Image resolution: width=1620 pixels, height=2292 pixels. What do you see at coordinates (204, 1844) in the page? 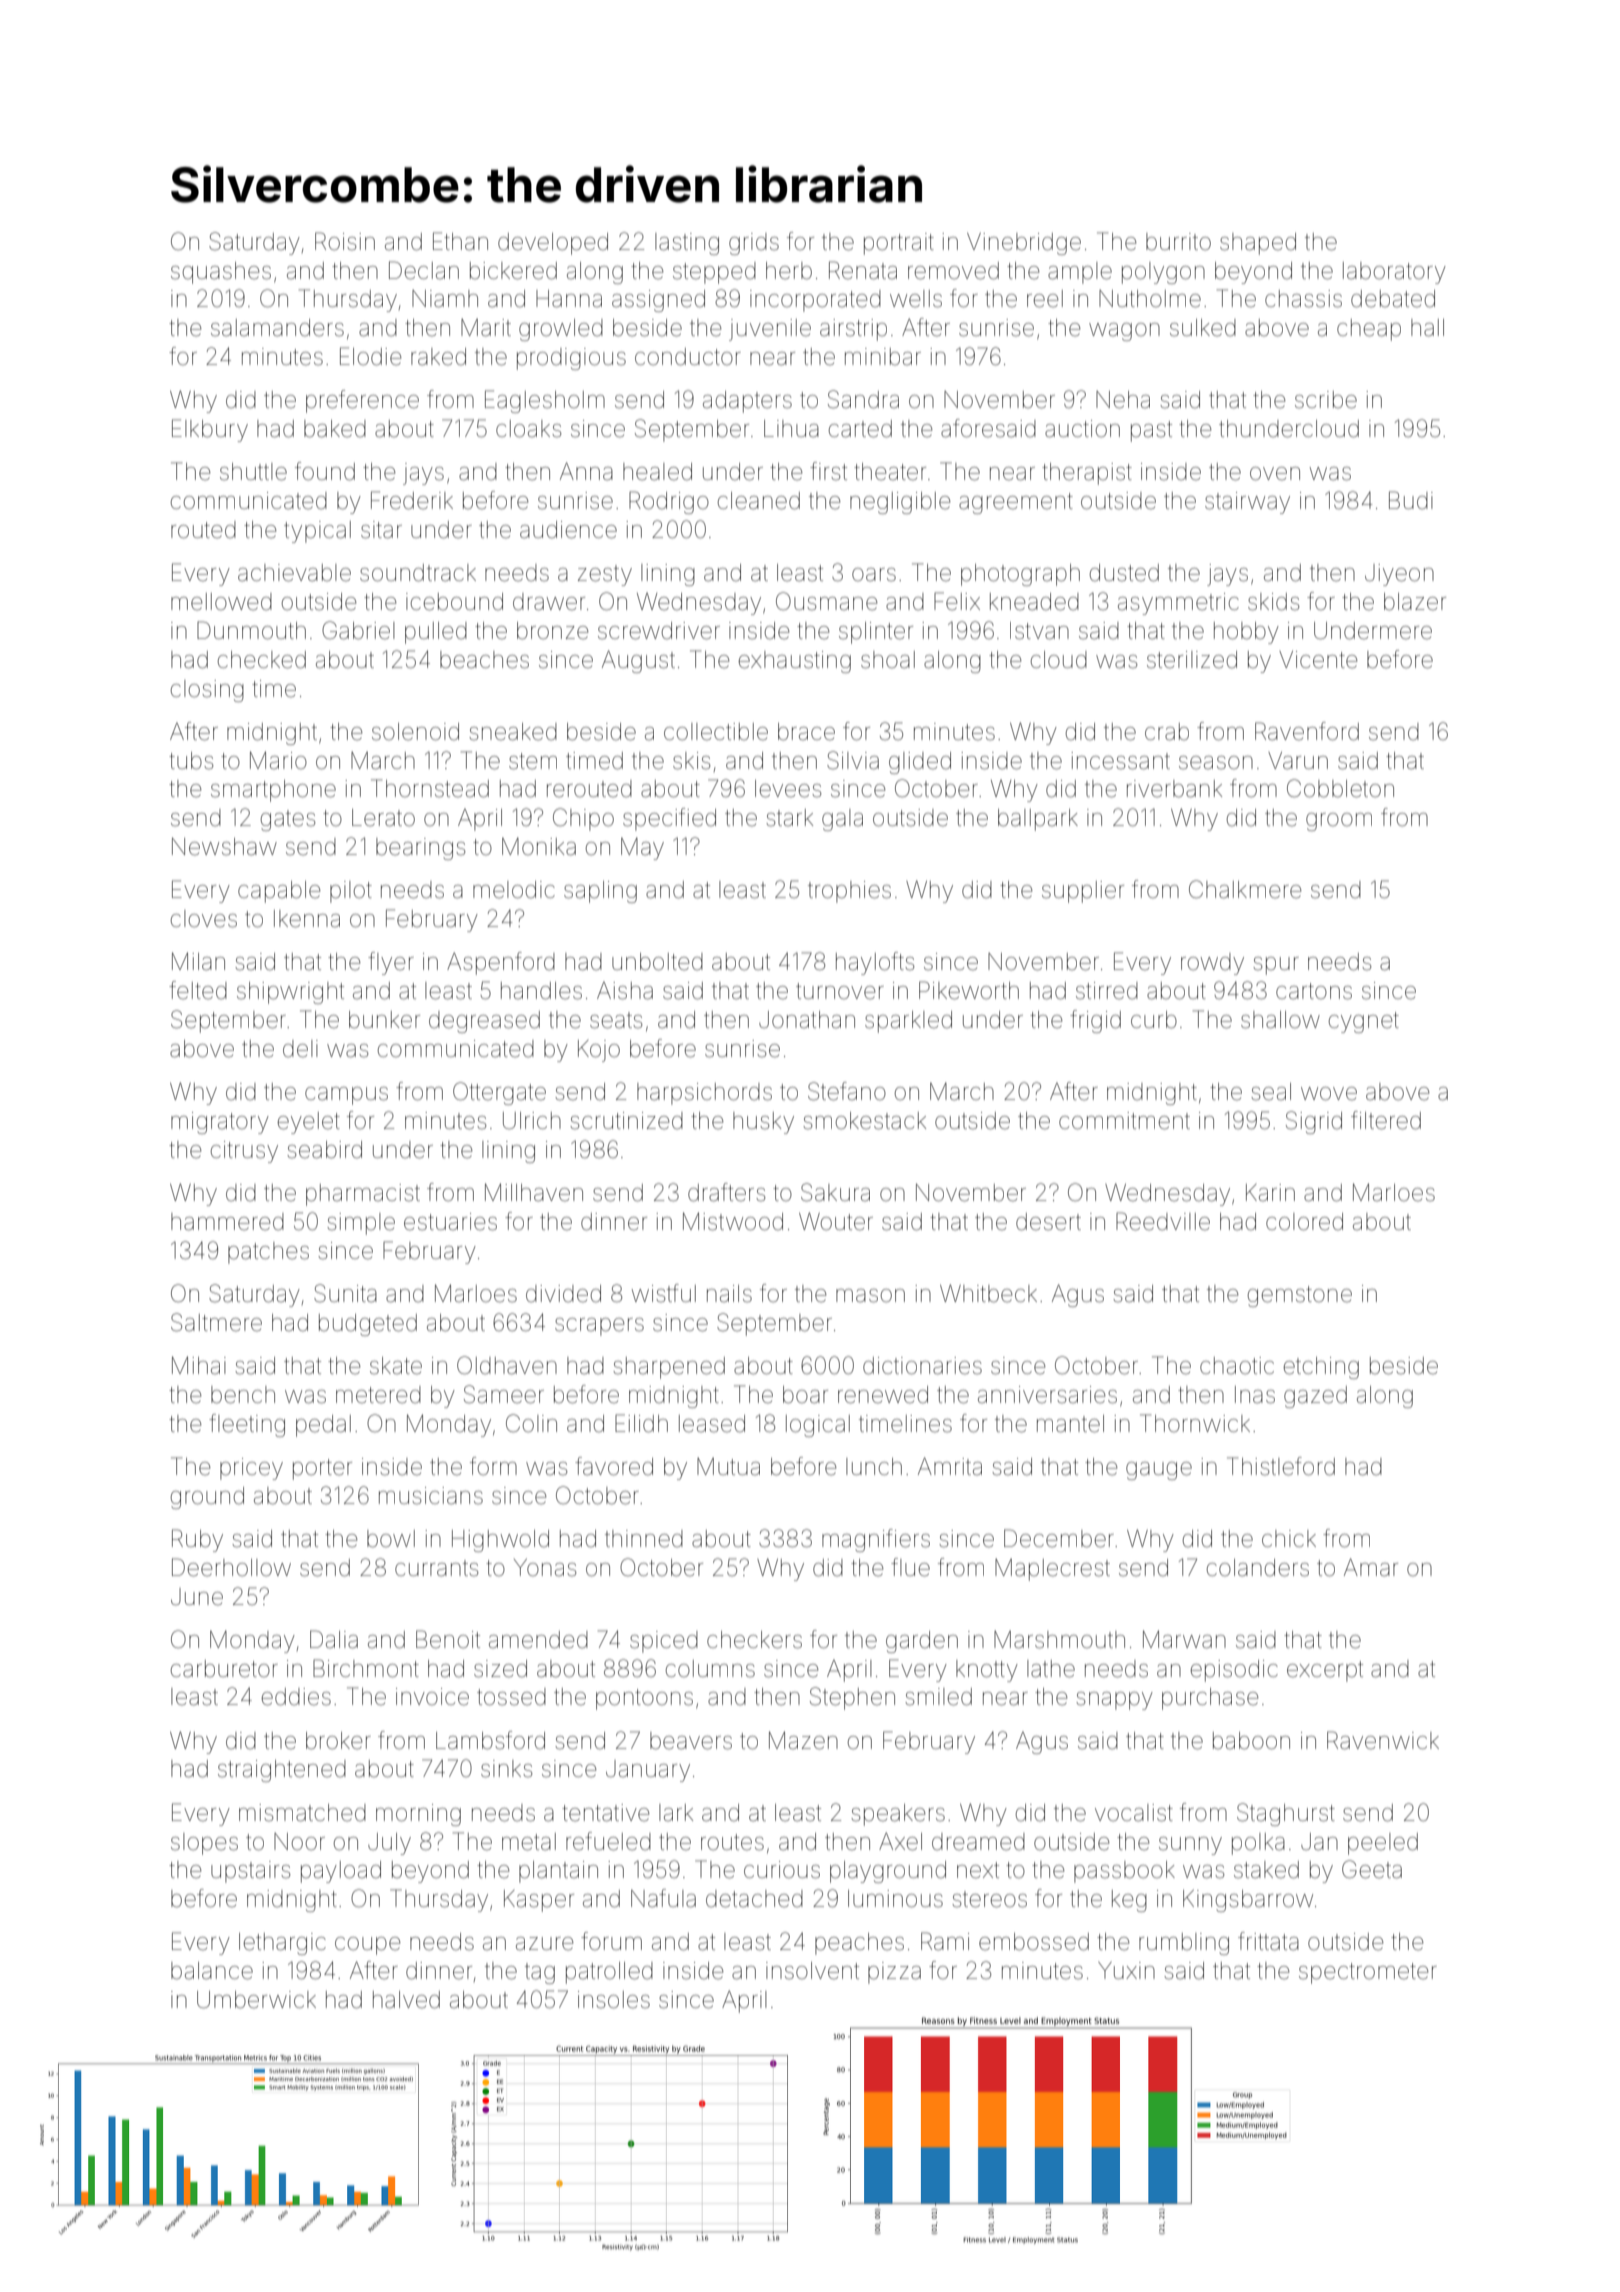
I see `slopes` at bounding box center [204, 1844].
